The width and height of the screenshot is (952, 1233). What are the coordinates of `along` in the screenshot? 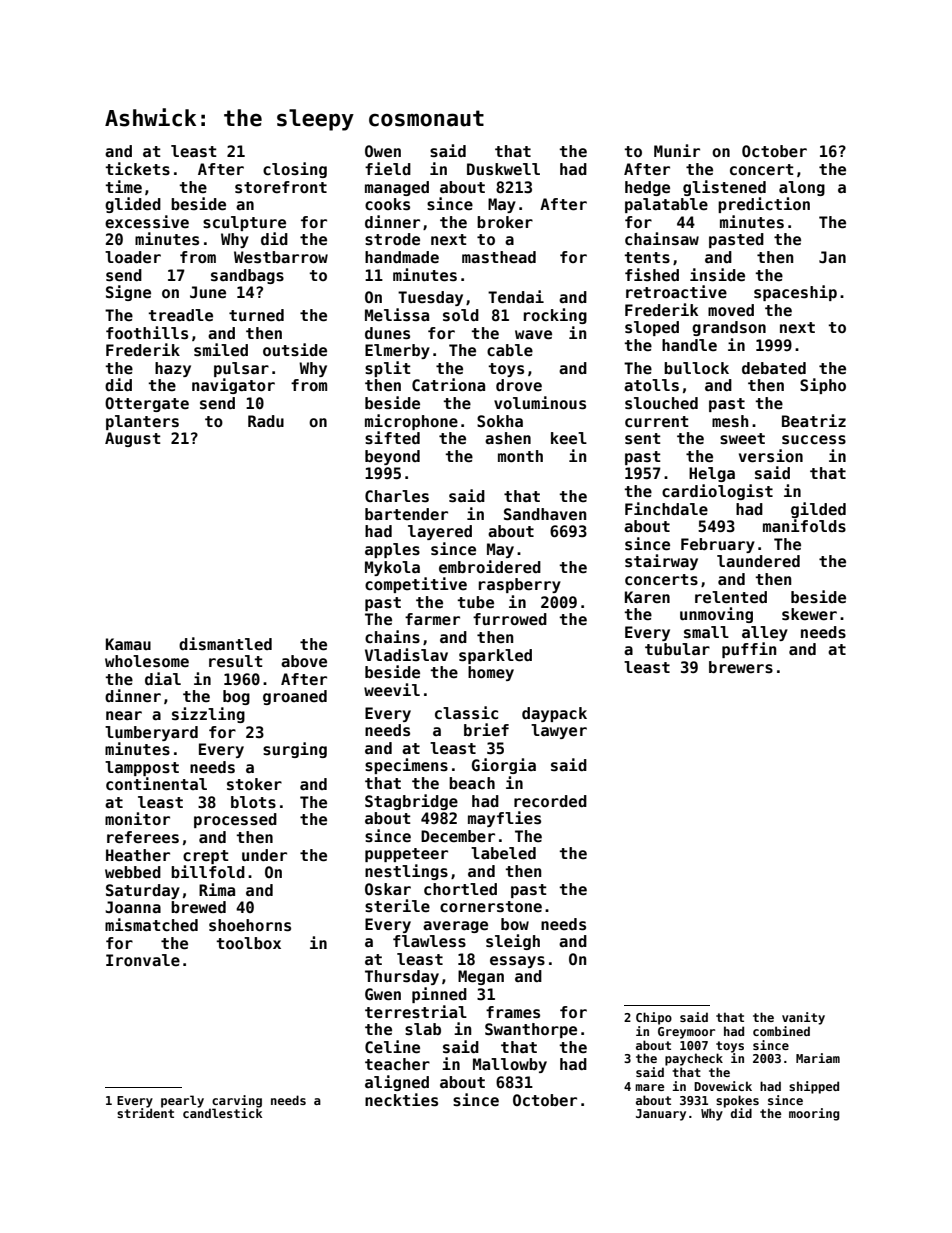 It's located at (802, 188).
